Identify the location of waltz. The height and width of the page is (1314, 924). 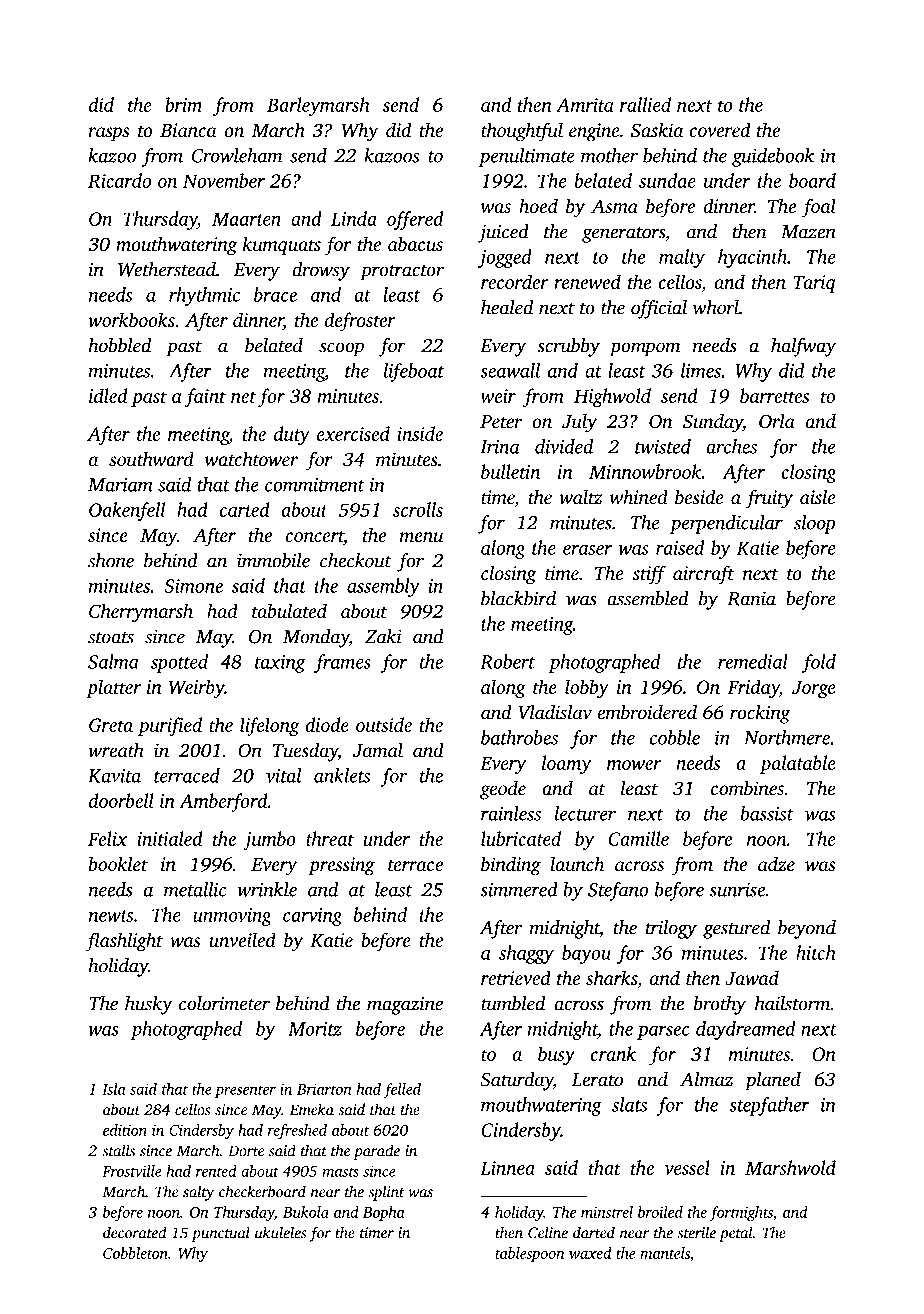
(580, 497).
